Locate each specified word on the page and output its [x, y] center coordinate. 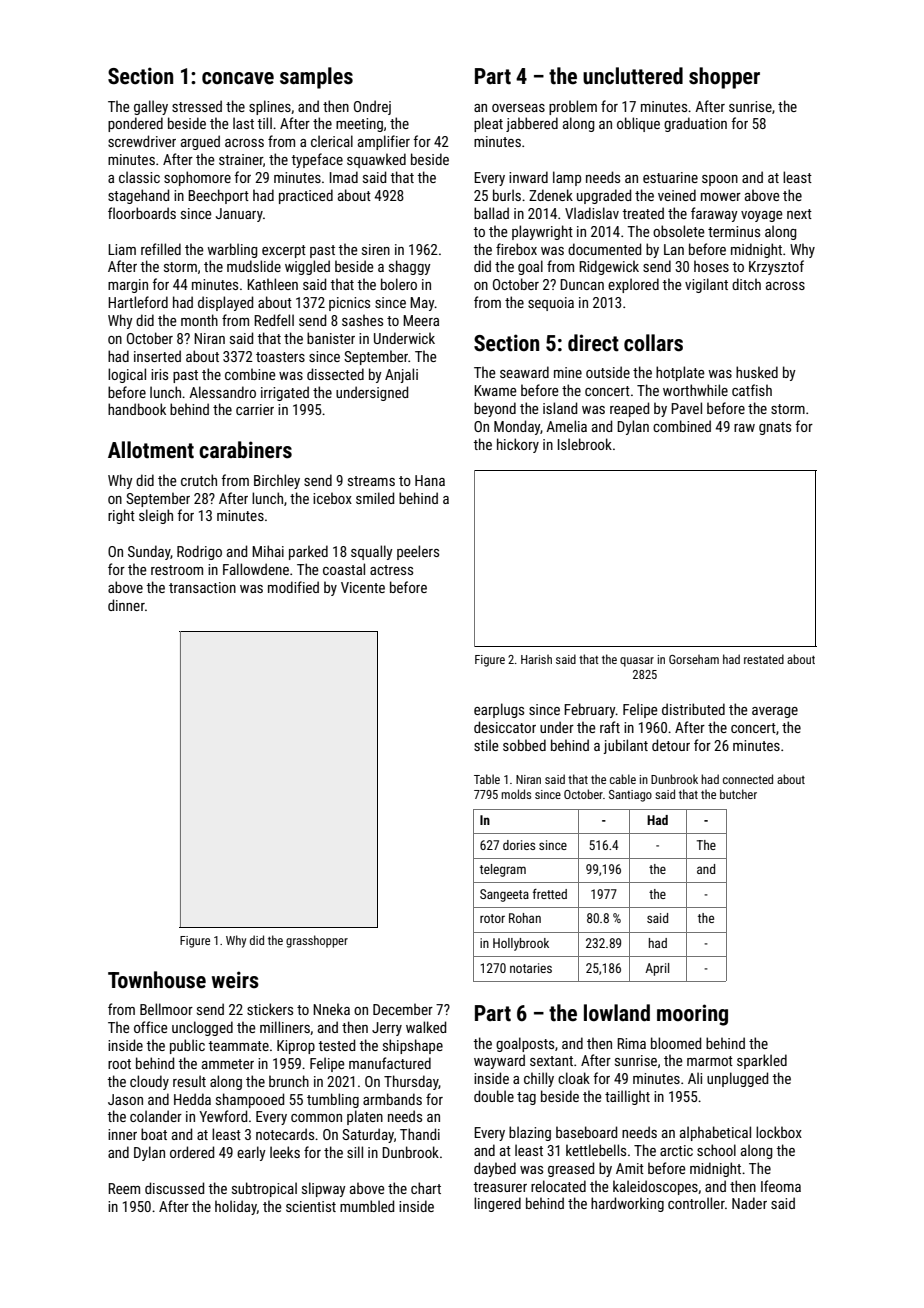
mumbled [367, 1206]
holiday [236, 1207]
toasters [280, 357]
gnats [775, 428]
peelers [418, 552]
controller [696, 1203]
